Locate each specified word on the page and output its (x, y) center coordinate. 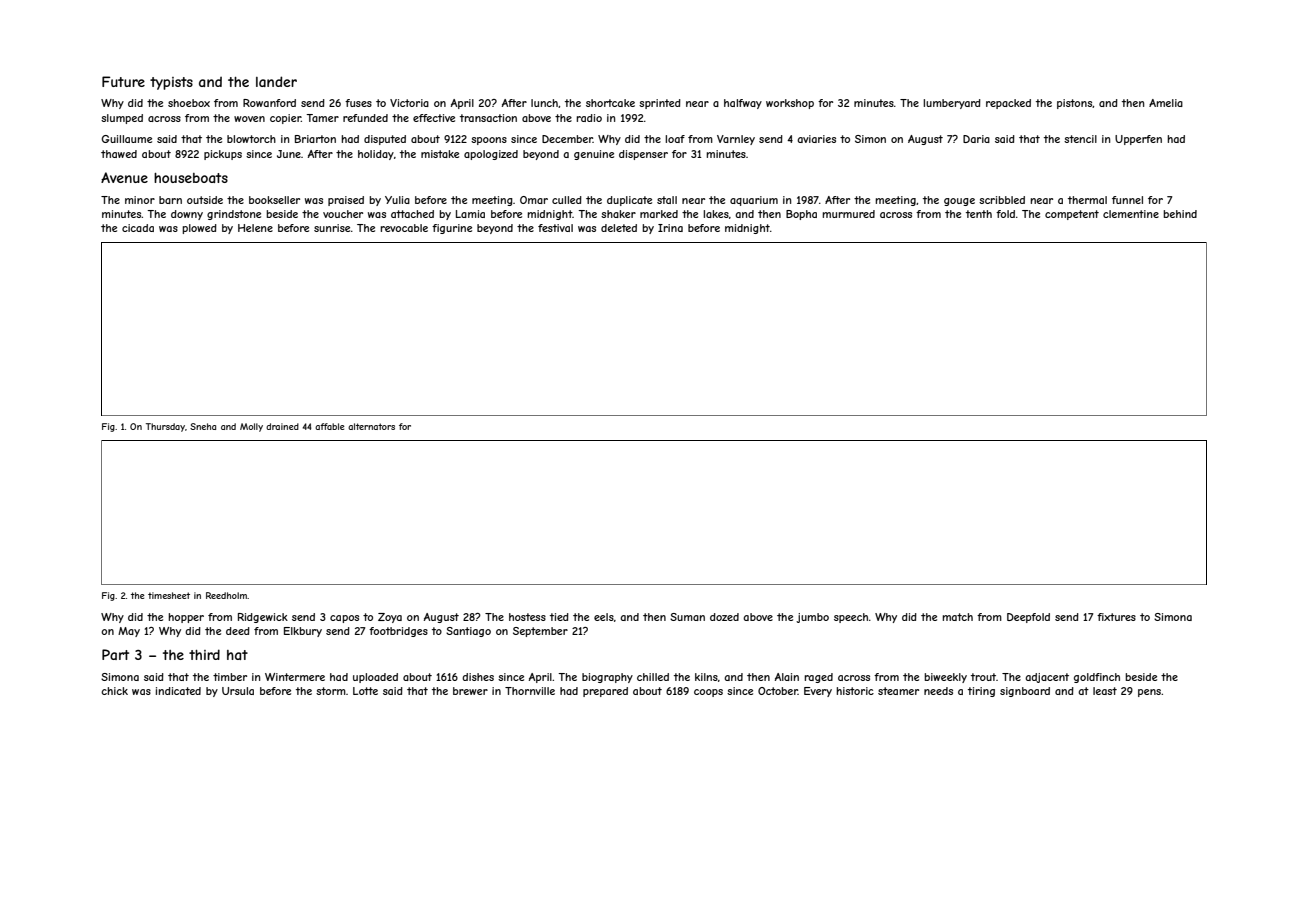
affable (330, 426)
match (957, 617)
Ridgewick (263, 618)
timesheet (169, 595)
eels (604, 617)
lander (276, 81)
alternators (371, 426)
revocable (404, 228)
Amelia (1166, 103)
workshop (790, 104)
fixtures (1116, 617)
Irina (670, 228)
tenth (979, 214)
